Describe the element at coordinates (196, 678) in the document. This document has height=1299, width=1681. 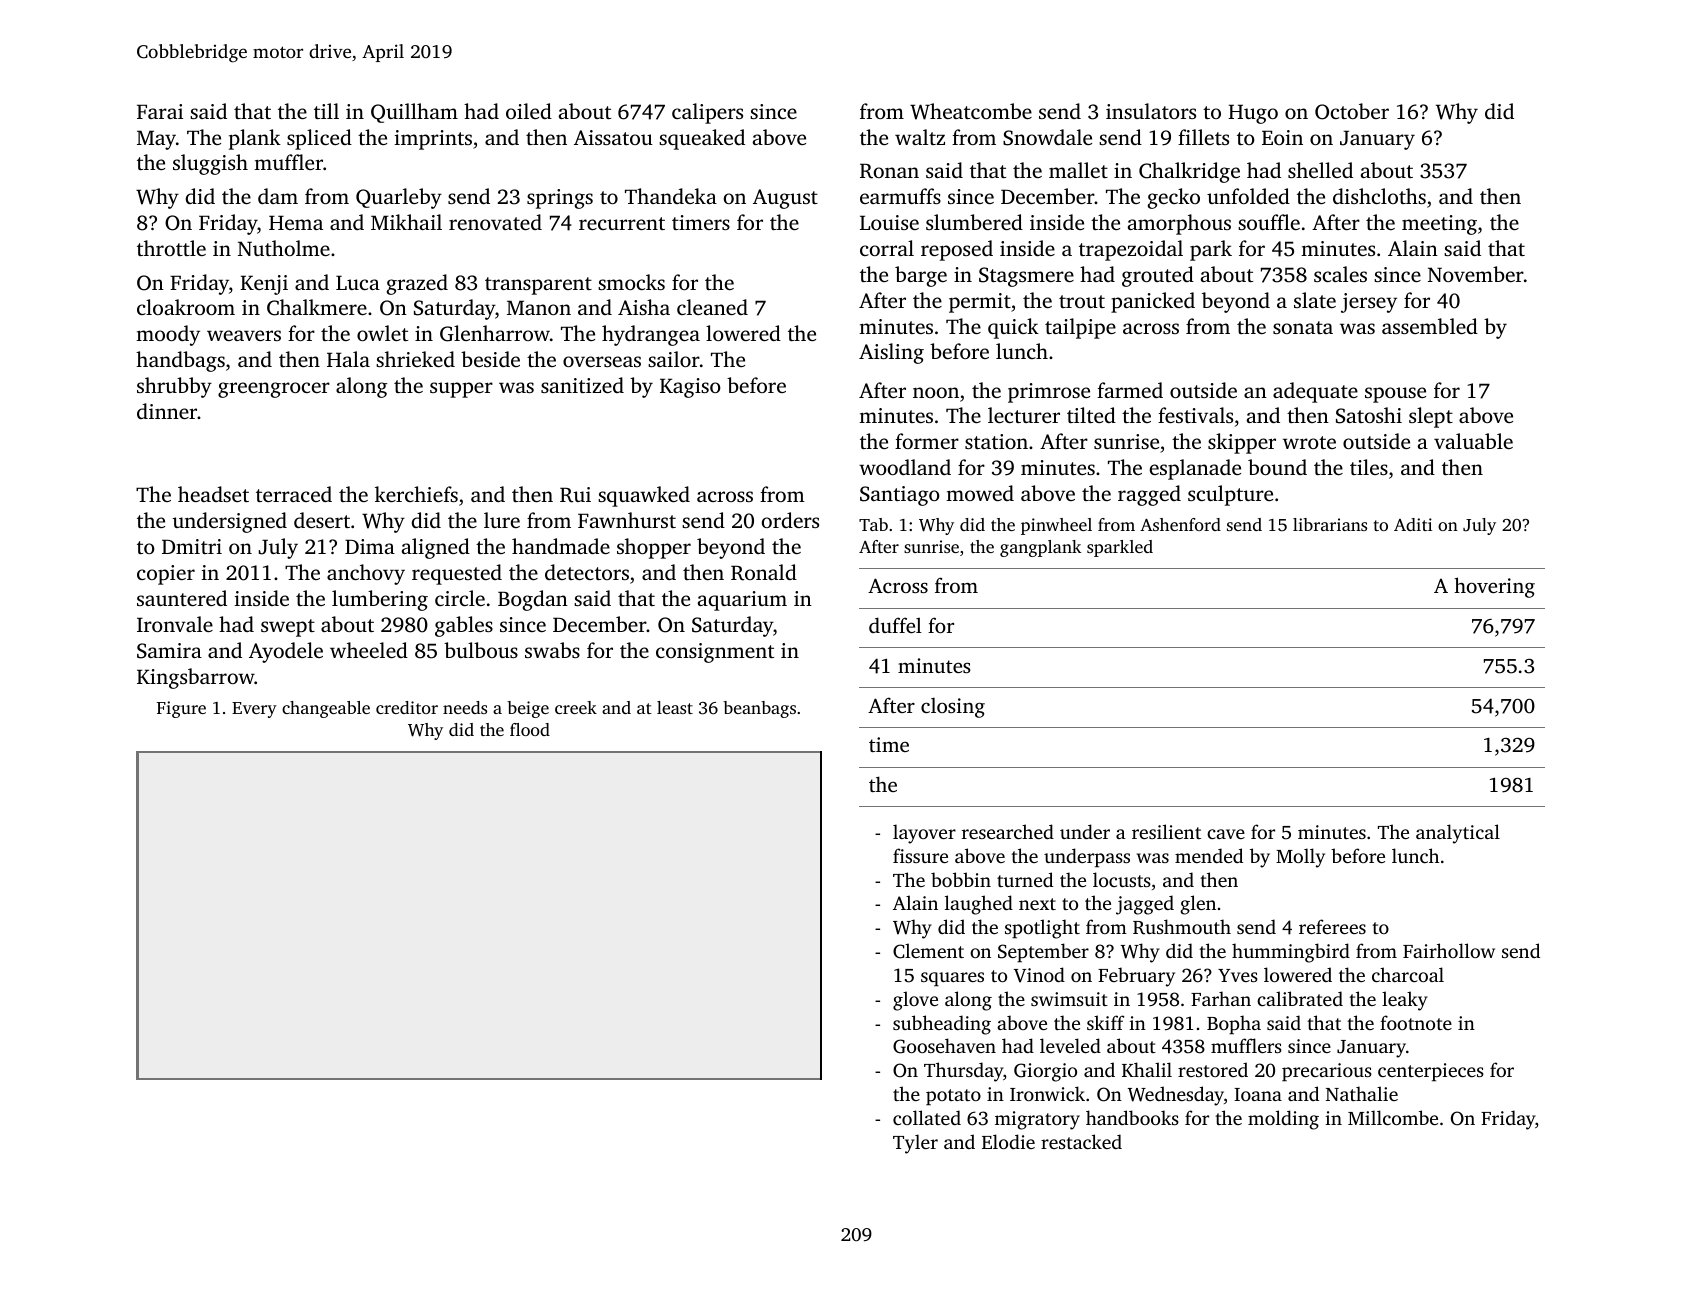
I see `Kingsbarrow` at that location.
